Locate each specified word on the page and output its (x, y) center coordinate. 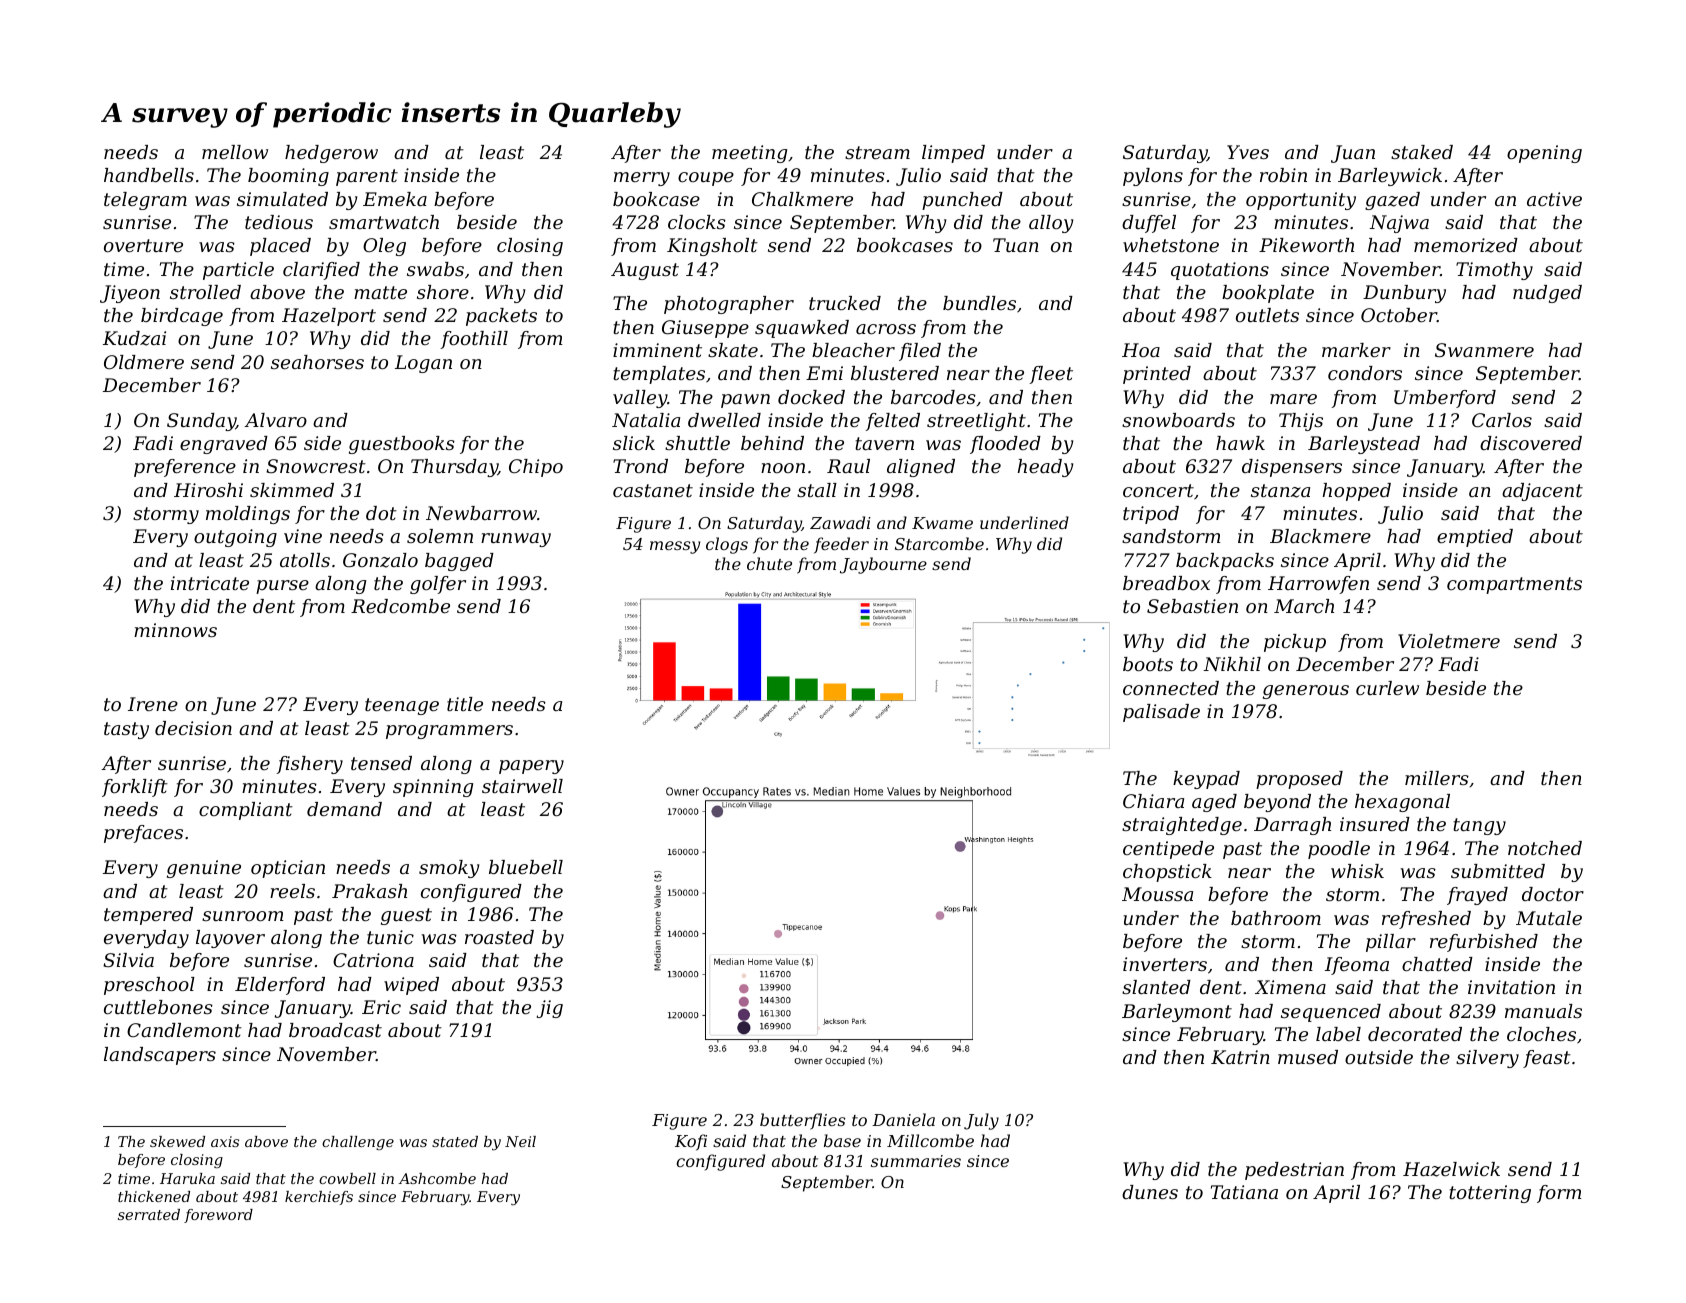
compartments (1514, 585)
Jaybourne (883, 565)
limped (953, 154)
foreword (218, 1216)
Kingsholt (712, 247)
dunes (1150, 1192)
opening (1544, 154)
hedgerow (331, 154)
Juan (1353, 154)
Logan (423, 364)
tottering (1490, 1194)
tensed (381, 763)
